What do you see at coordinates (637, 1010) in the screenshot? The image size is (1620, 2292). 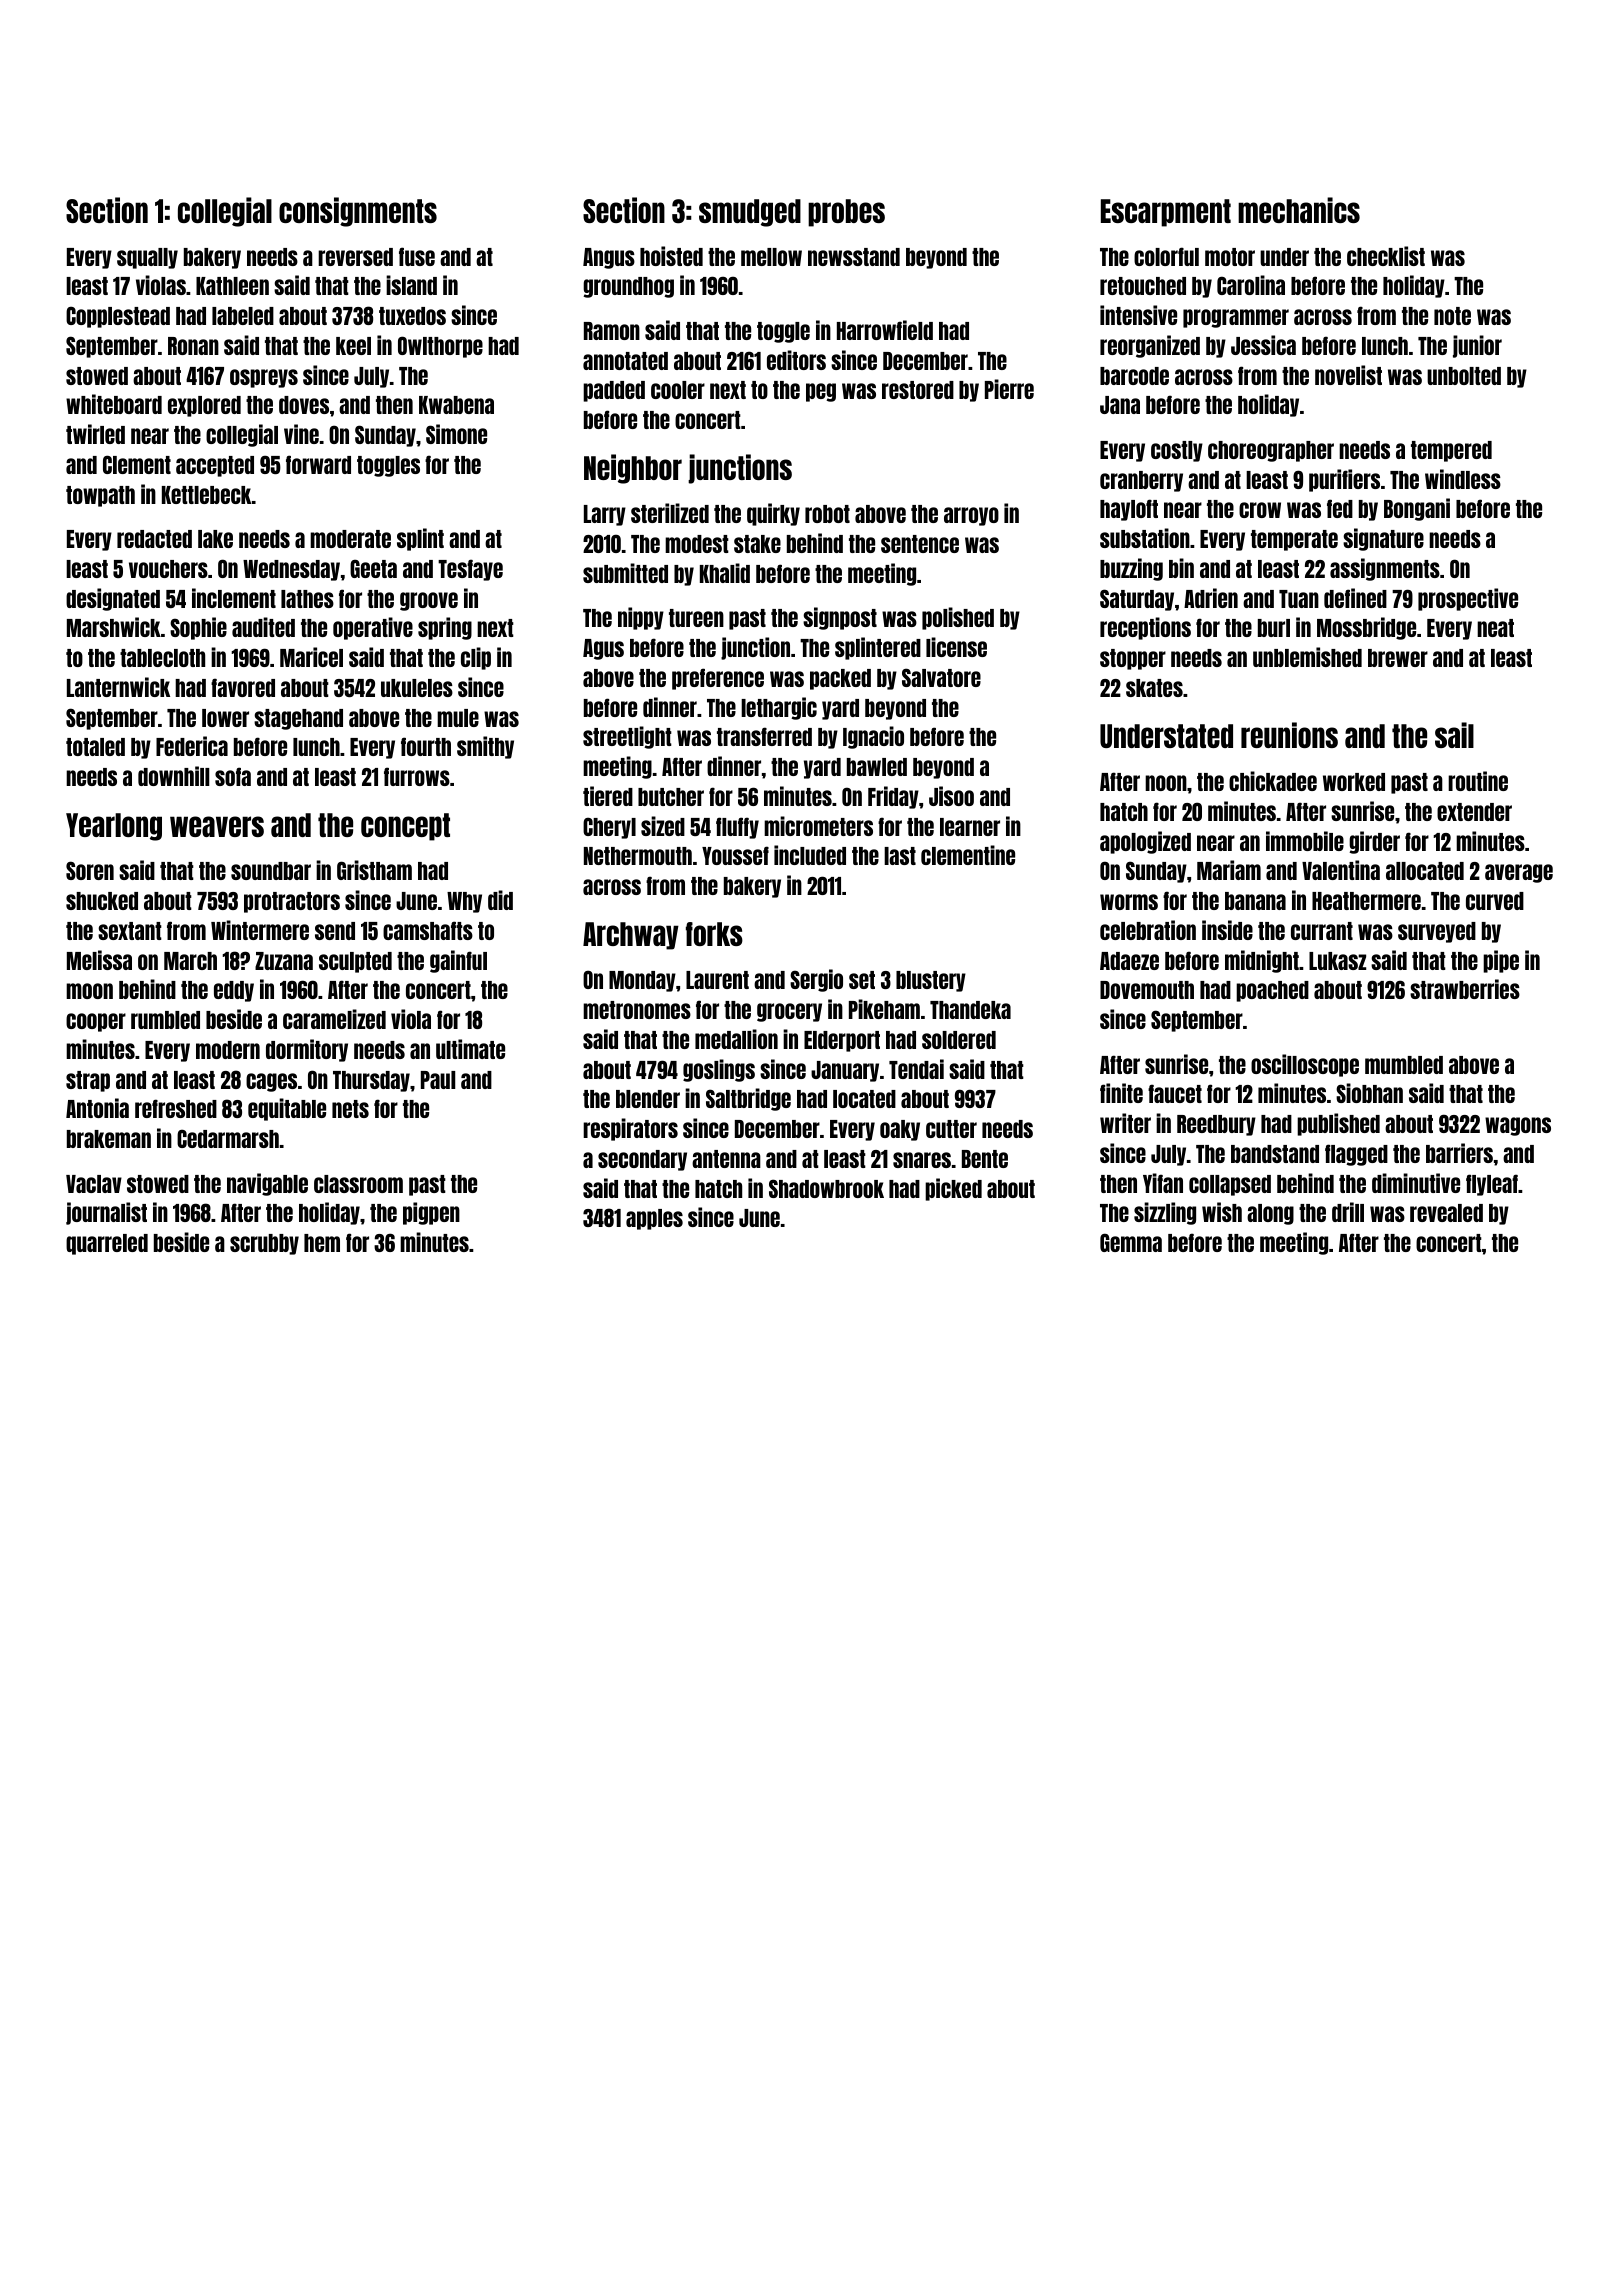 I see `metronomes` at bounding box center [637, 1010].
